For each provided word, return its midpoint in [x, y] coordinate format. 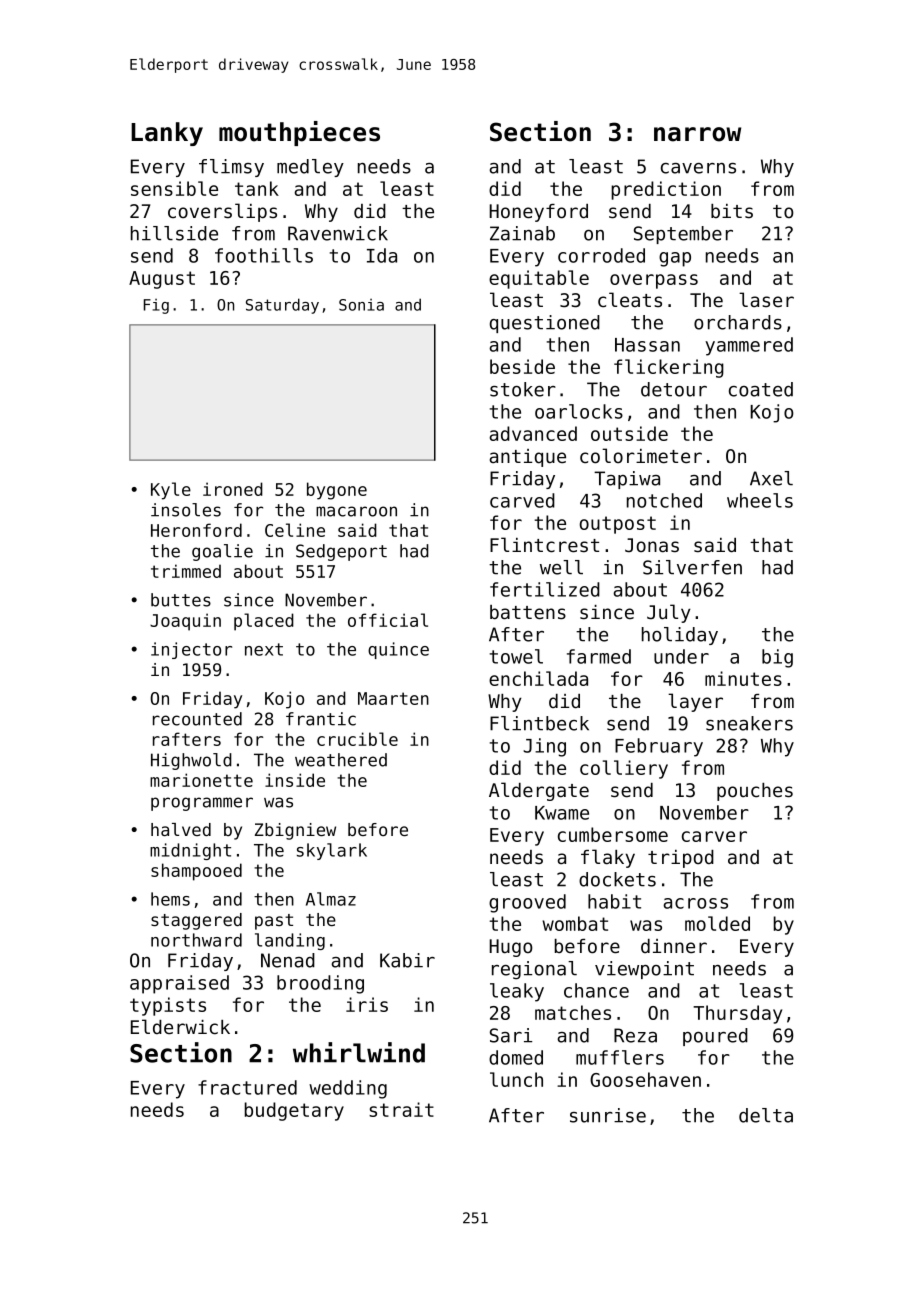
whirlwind [359, 1052]
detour [674, 389]
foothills [264, 255]
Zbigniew [295, 831]
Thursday [737, 1014]
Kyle [171, 491]
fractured [247, 1087]
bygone [337, 491]
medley [310, 168]
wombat [575, 923]
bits [732, 211]
